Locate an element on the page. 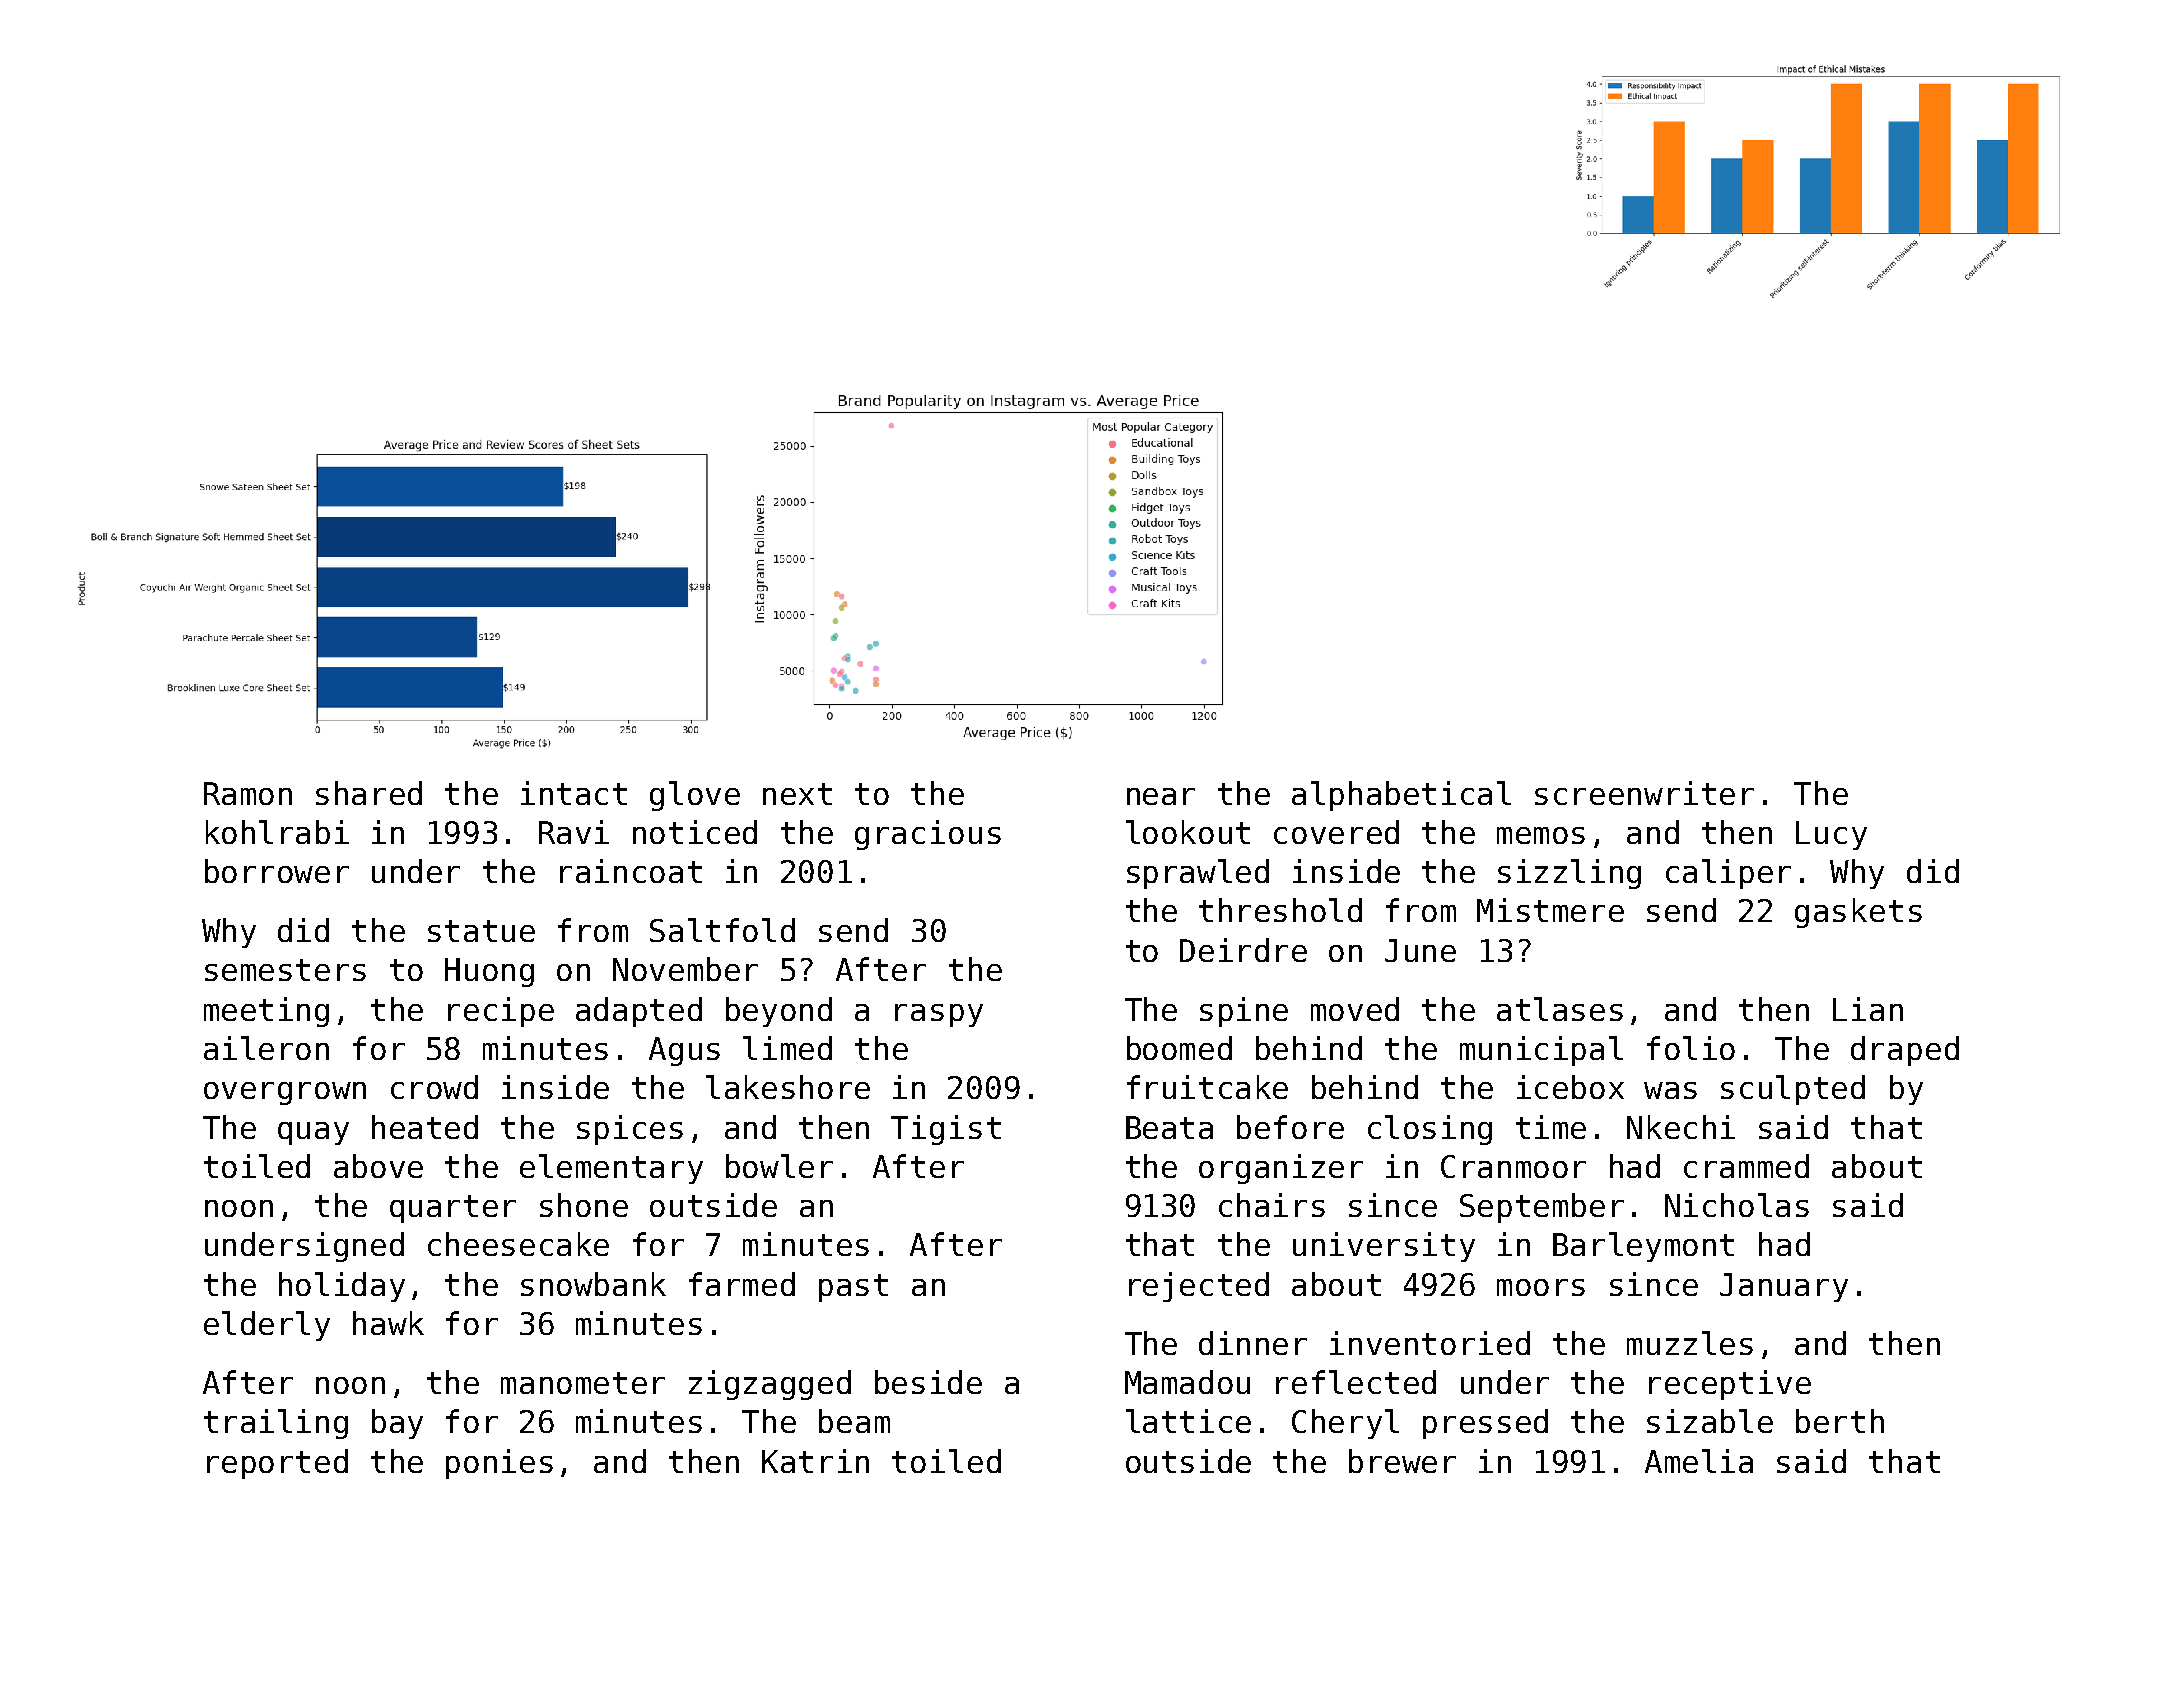 The image size is (2178, 1683). threshold is located at coordinates (1280, 910).
